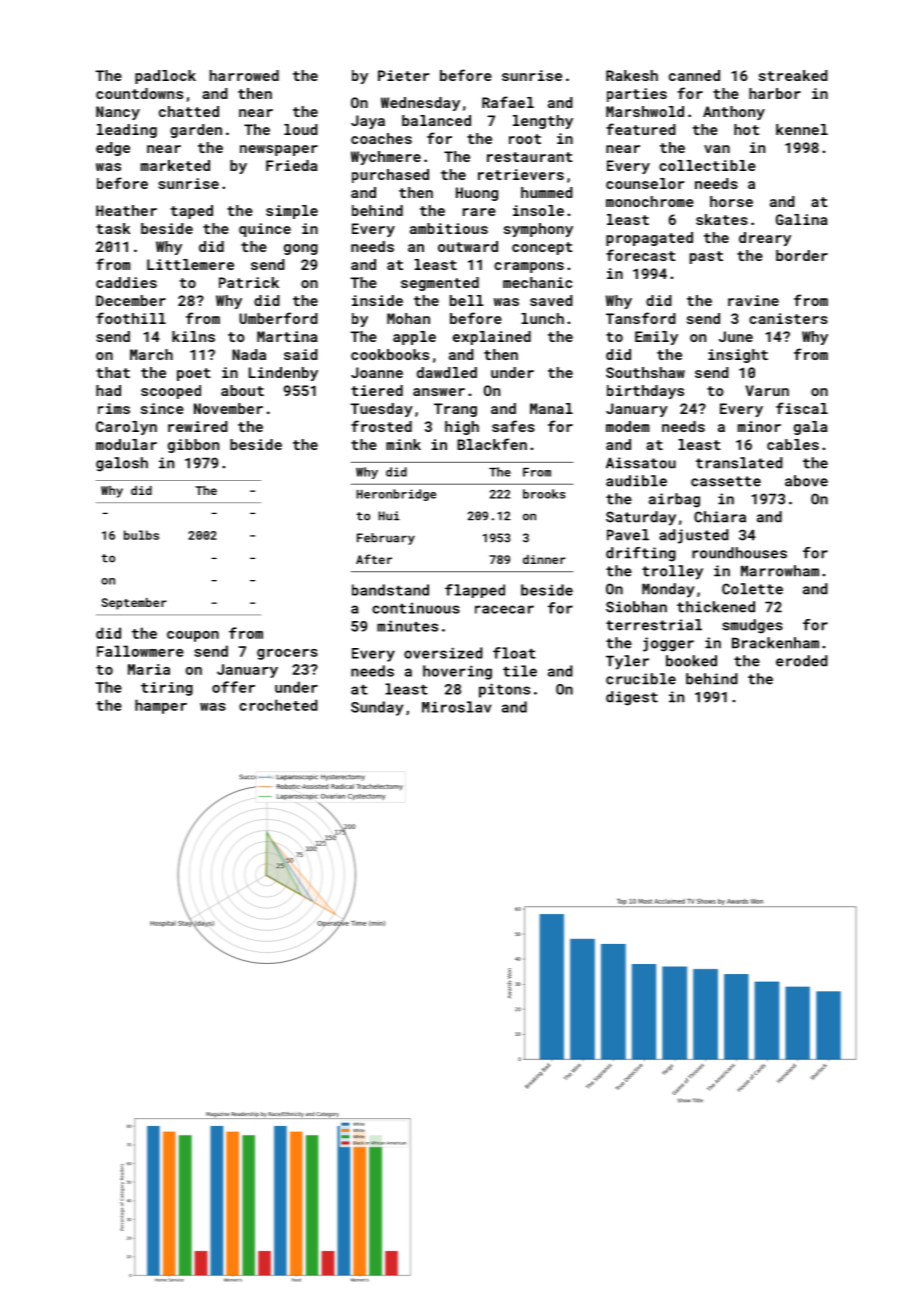  Describe the element at coordinates (244, 75) in the page. I see `harrowed` at that location.
